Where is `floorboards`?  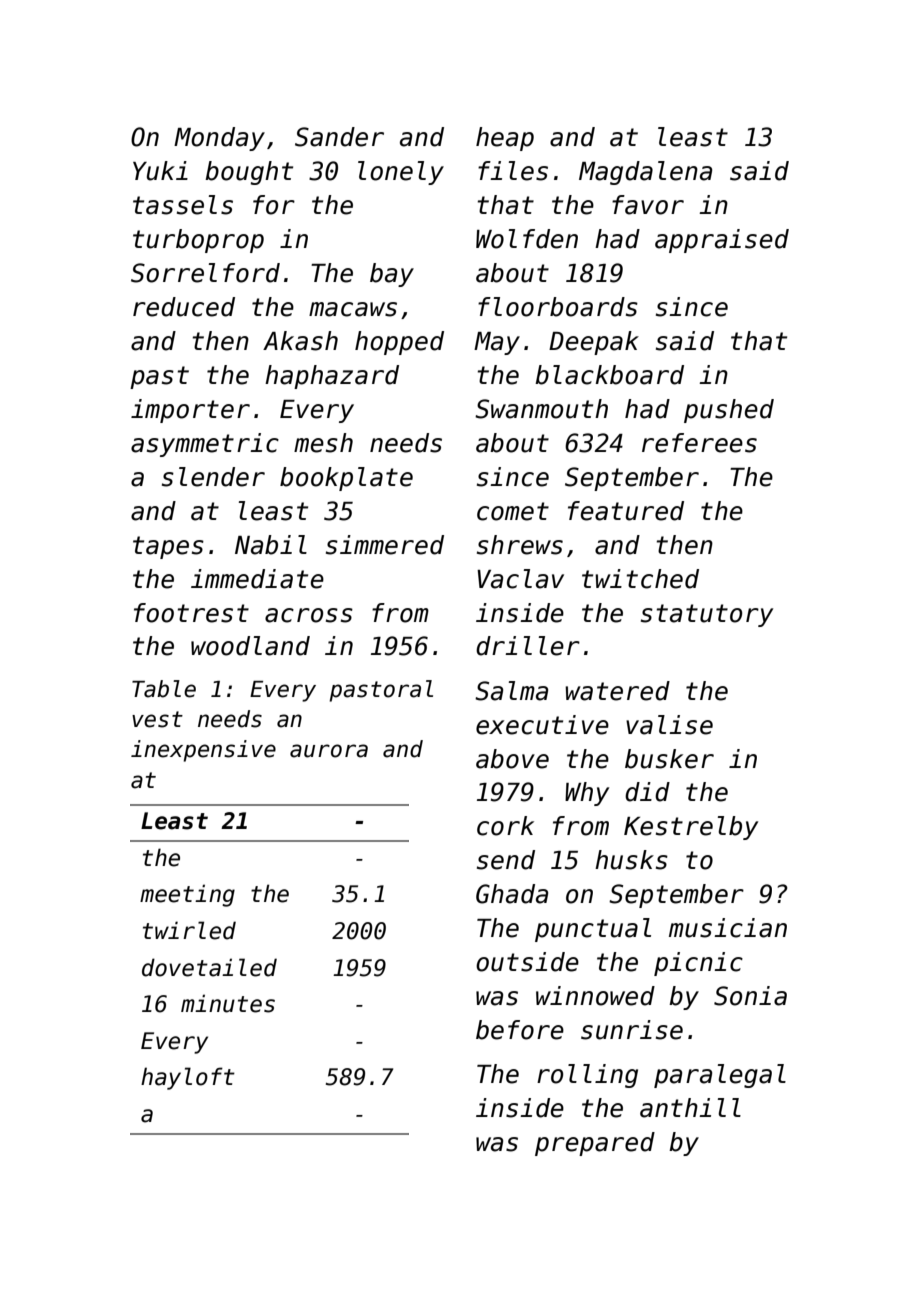 floorboards is located at coordinates (558, 307).
